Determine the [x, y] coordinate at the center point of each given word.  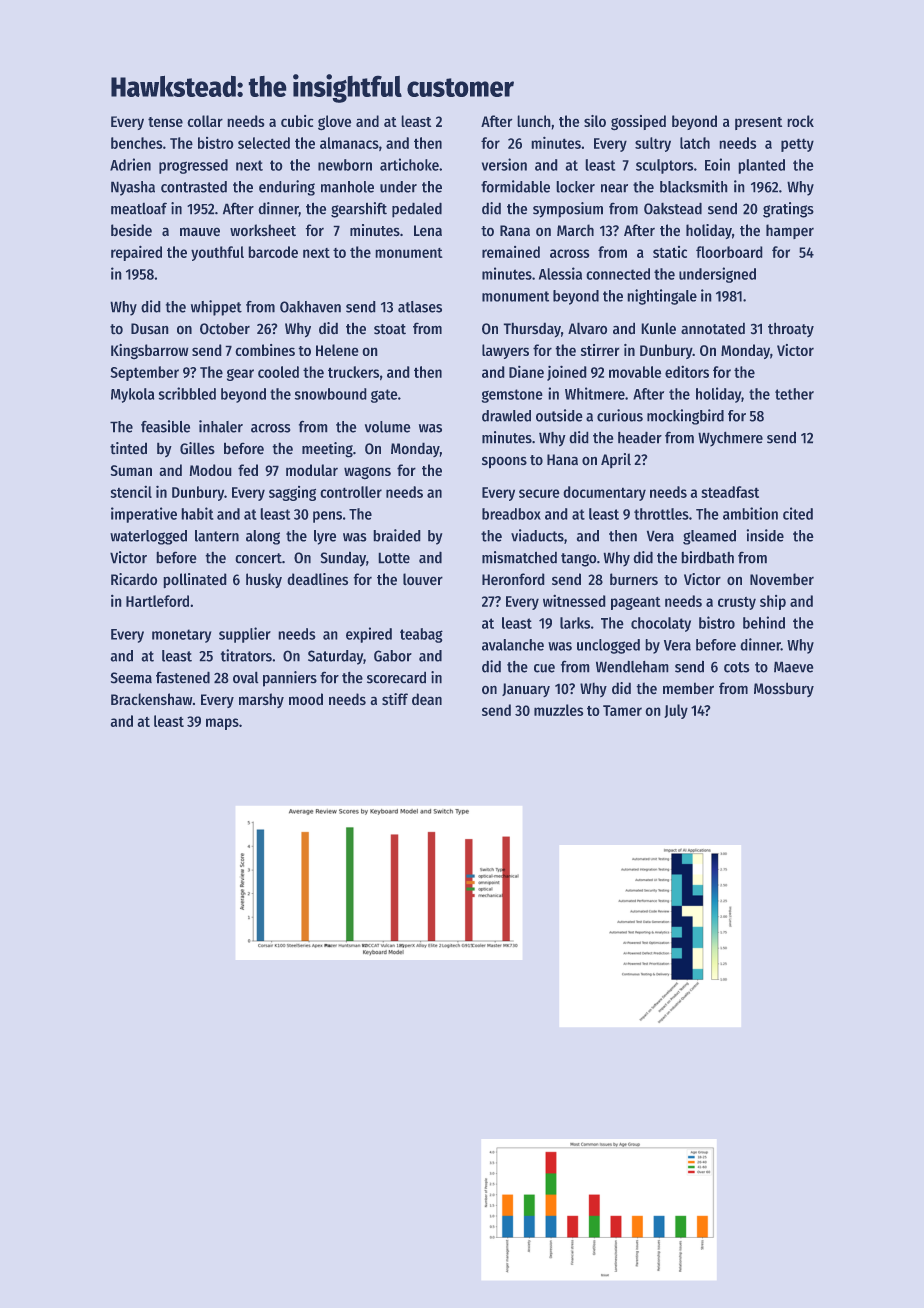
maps [222, 724]
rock [801, 121]
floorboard [729, 252]
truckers [353, 372]
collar [205, 121]
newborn [345, 165]
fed [248, 470]
